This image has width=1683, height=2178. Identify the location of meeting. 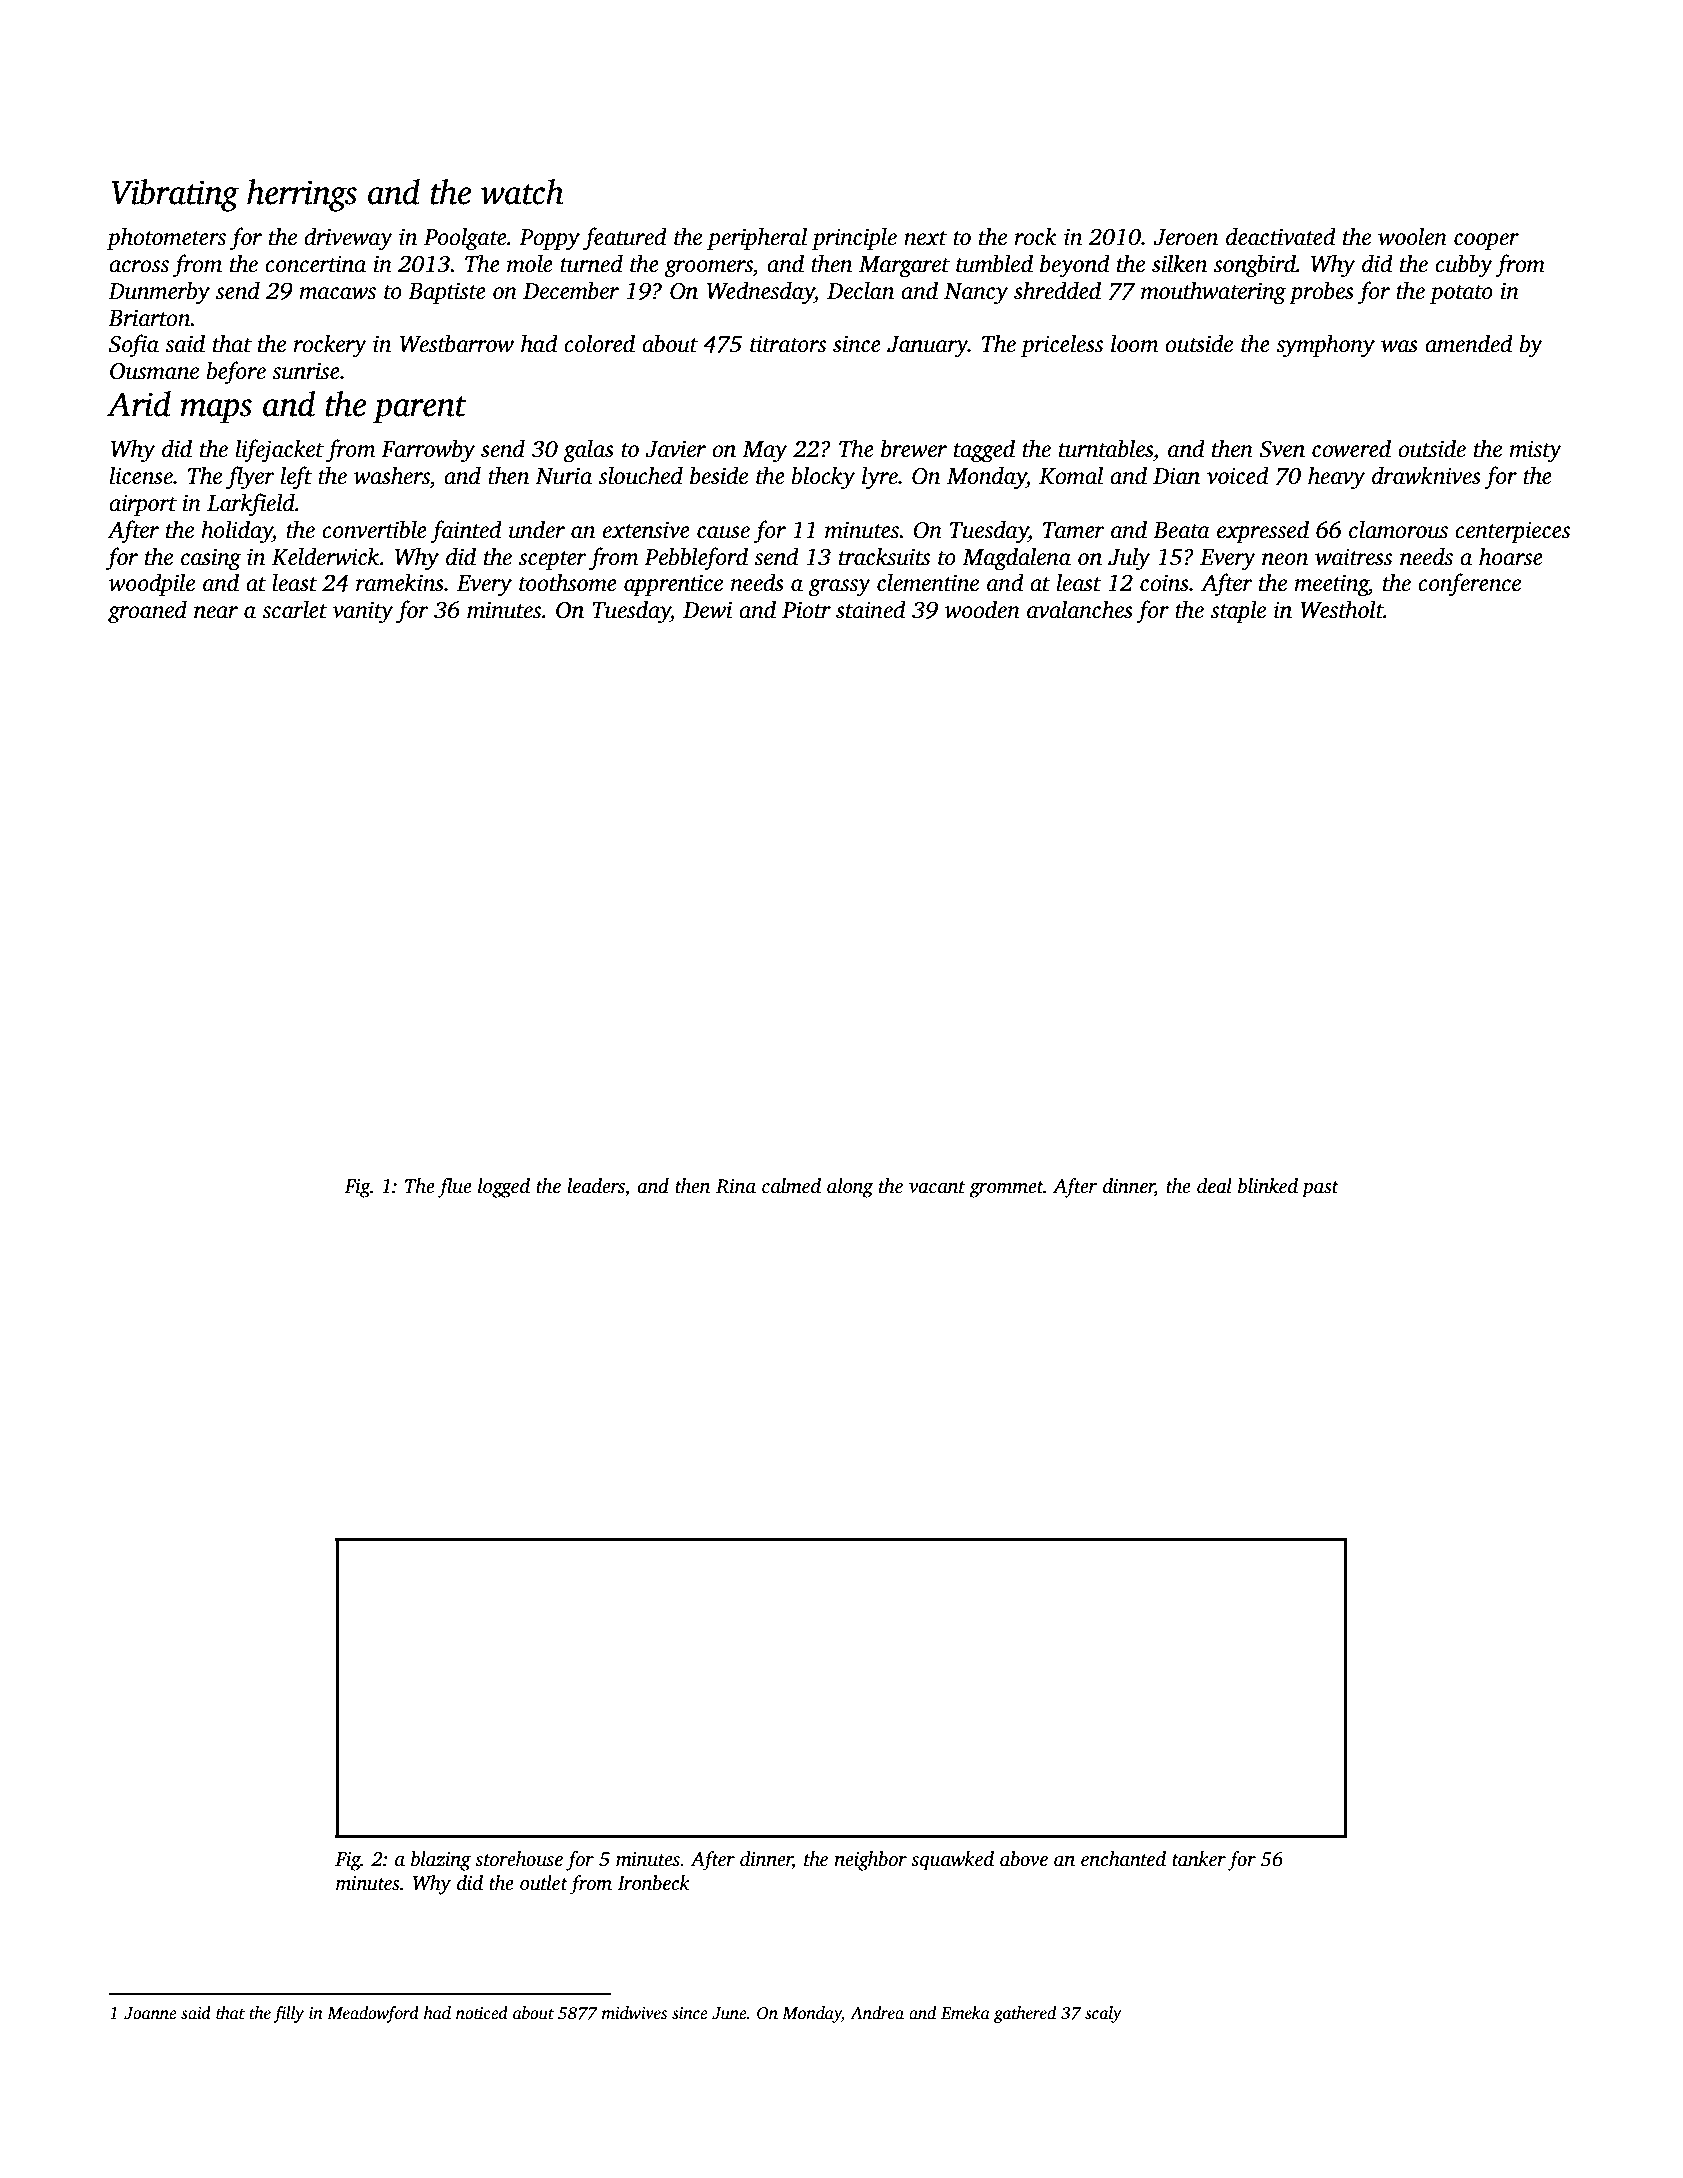
(1332, 585).
